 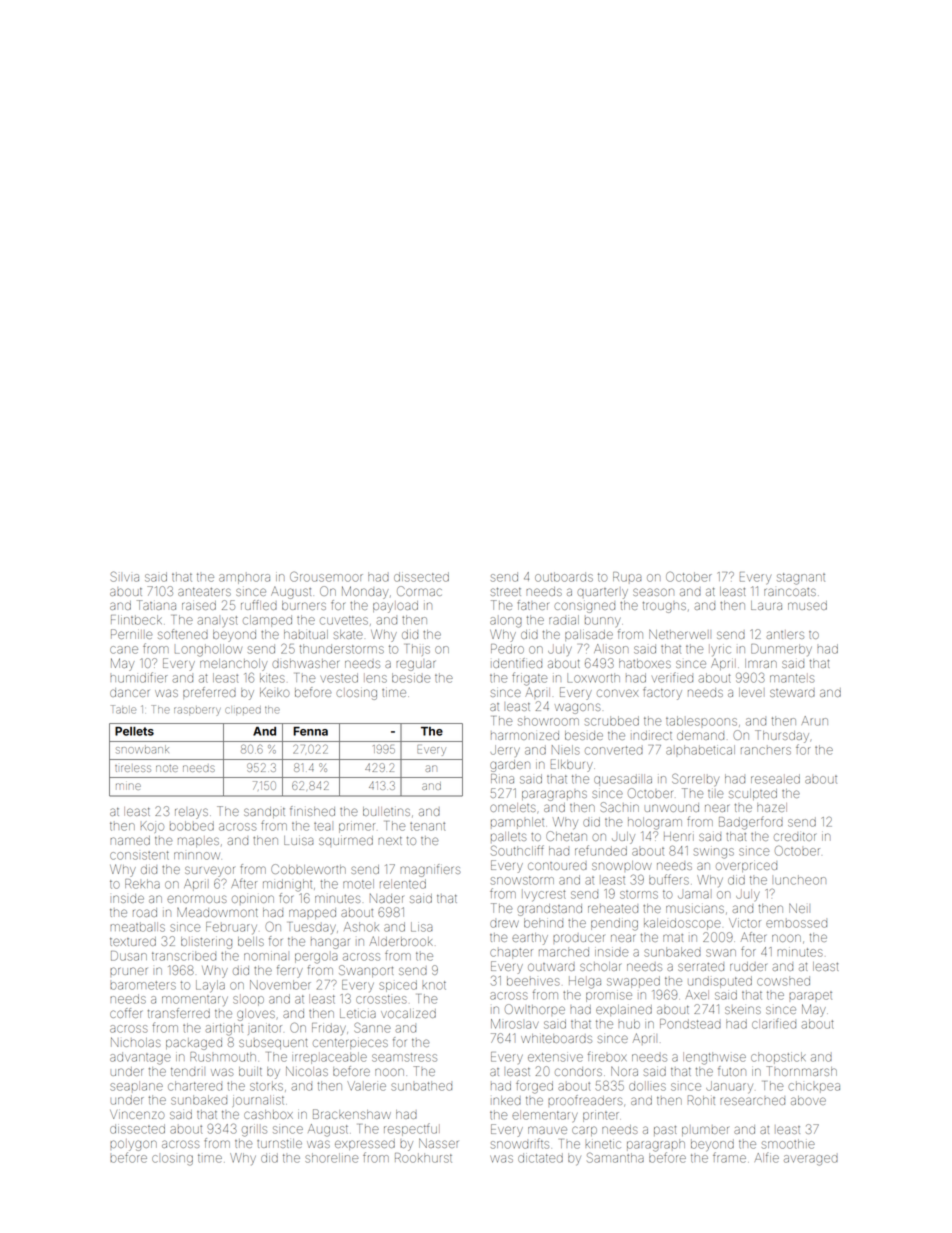 What do you see at coordinates (167, 768) in the screenshot?
I see `note` at bounding box center [167, 768].
